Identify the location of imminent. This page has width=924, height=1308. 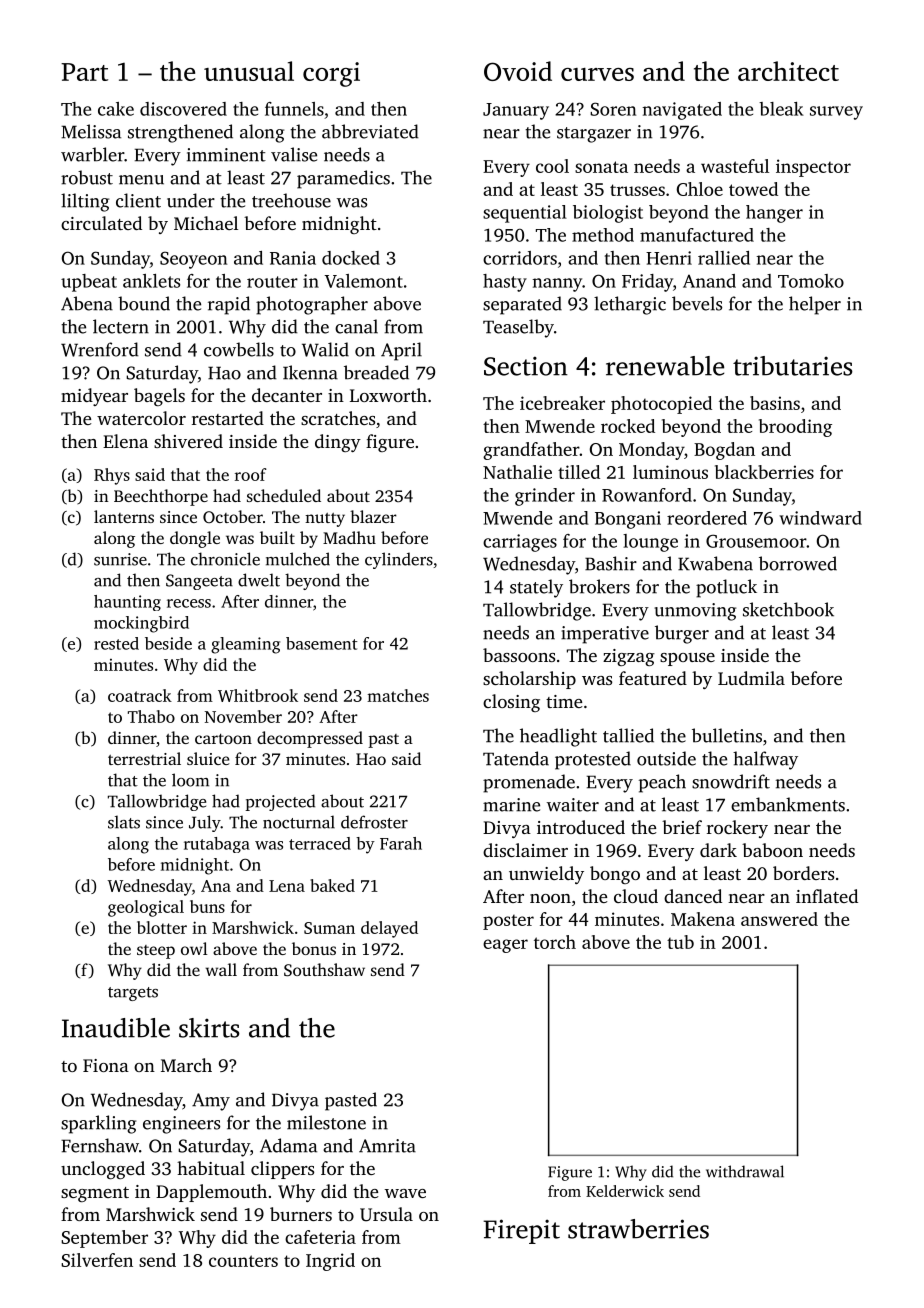
(226, 155).
